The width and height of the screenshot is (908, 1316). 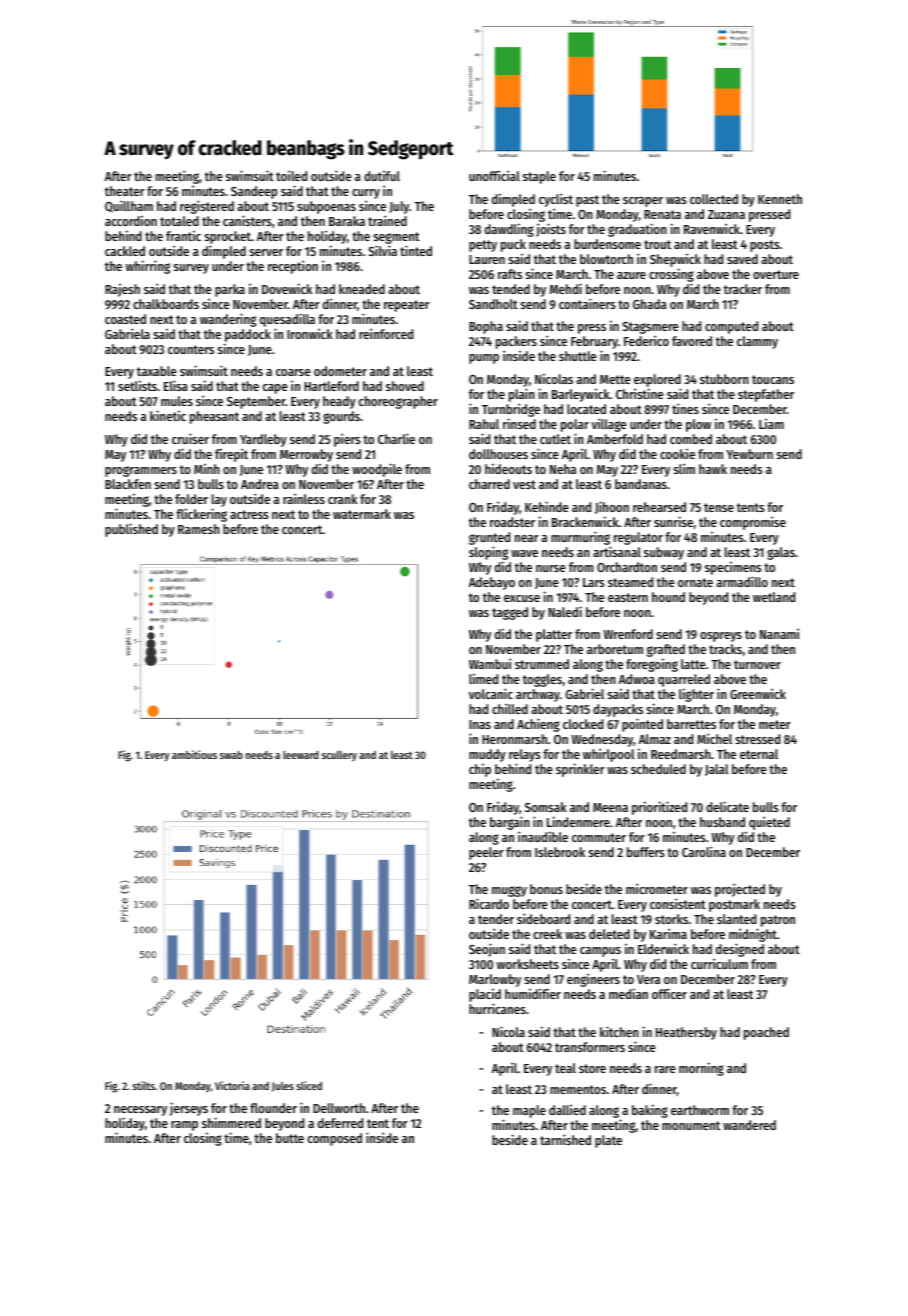 I want to click on ambitious, so click(x=194, y=754).
